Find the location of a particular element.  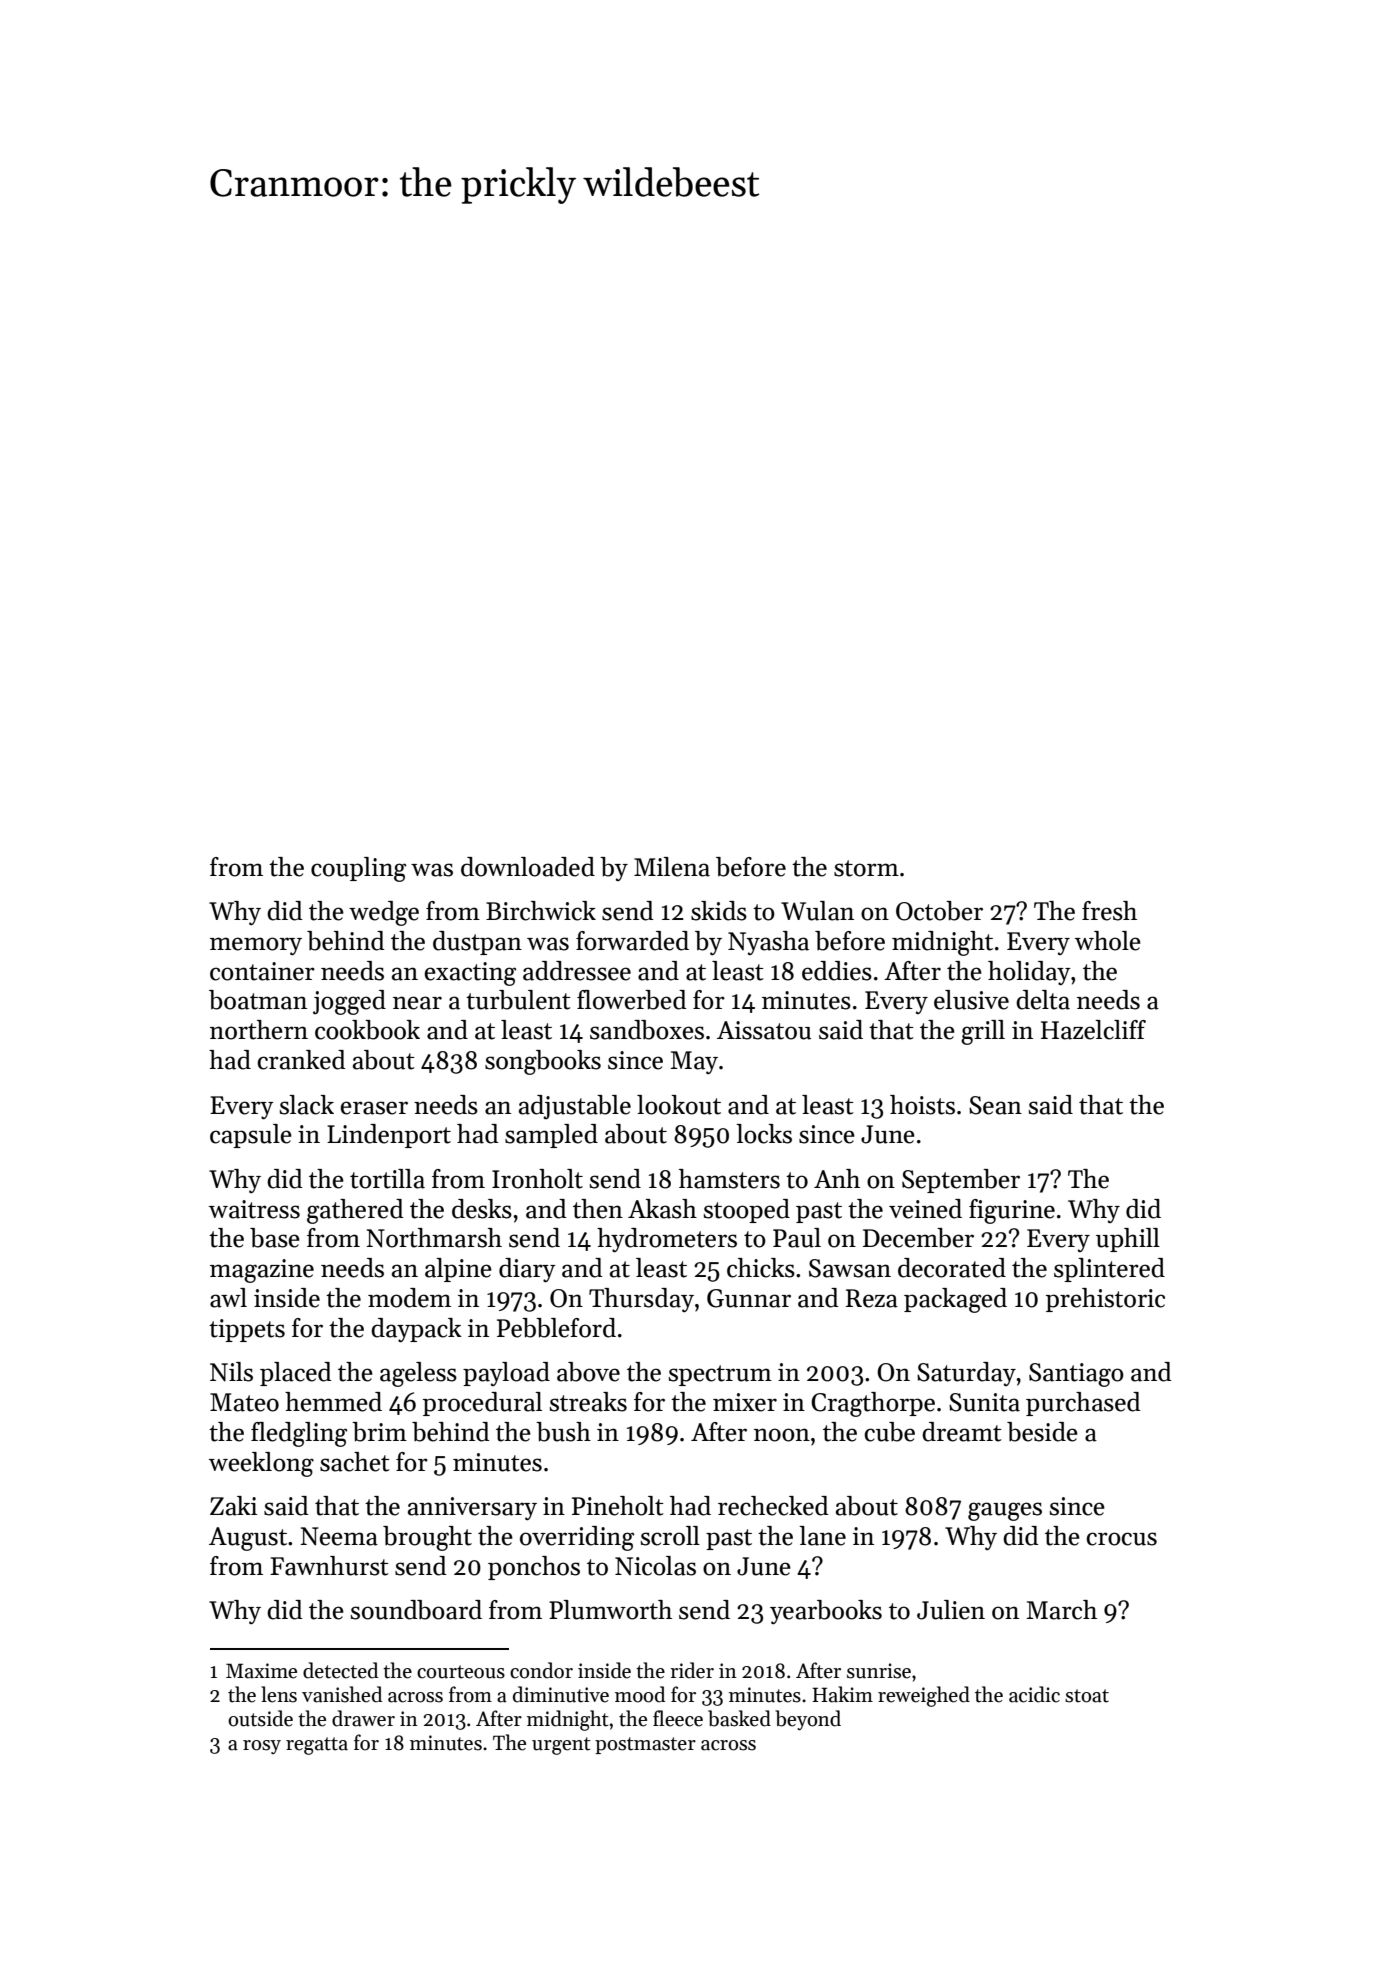

modem is located at coordinates (409, 1298).
